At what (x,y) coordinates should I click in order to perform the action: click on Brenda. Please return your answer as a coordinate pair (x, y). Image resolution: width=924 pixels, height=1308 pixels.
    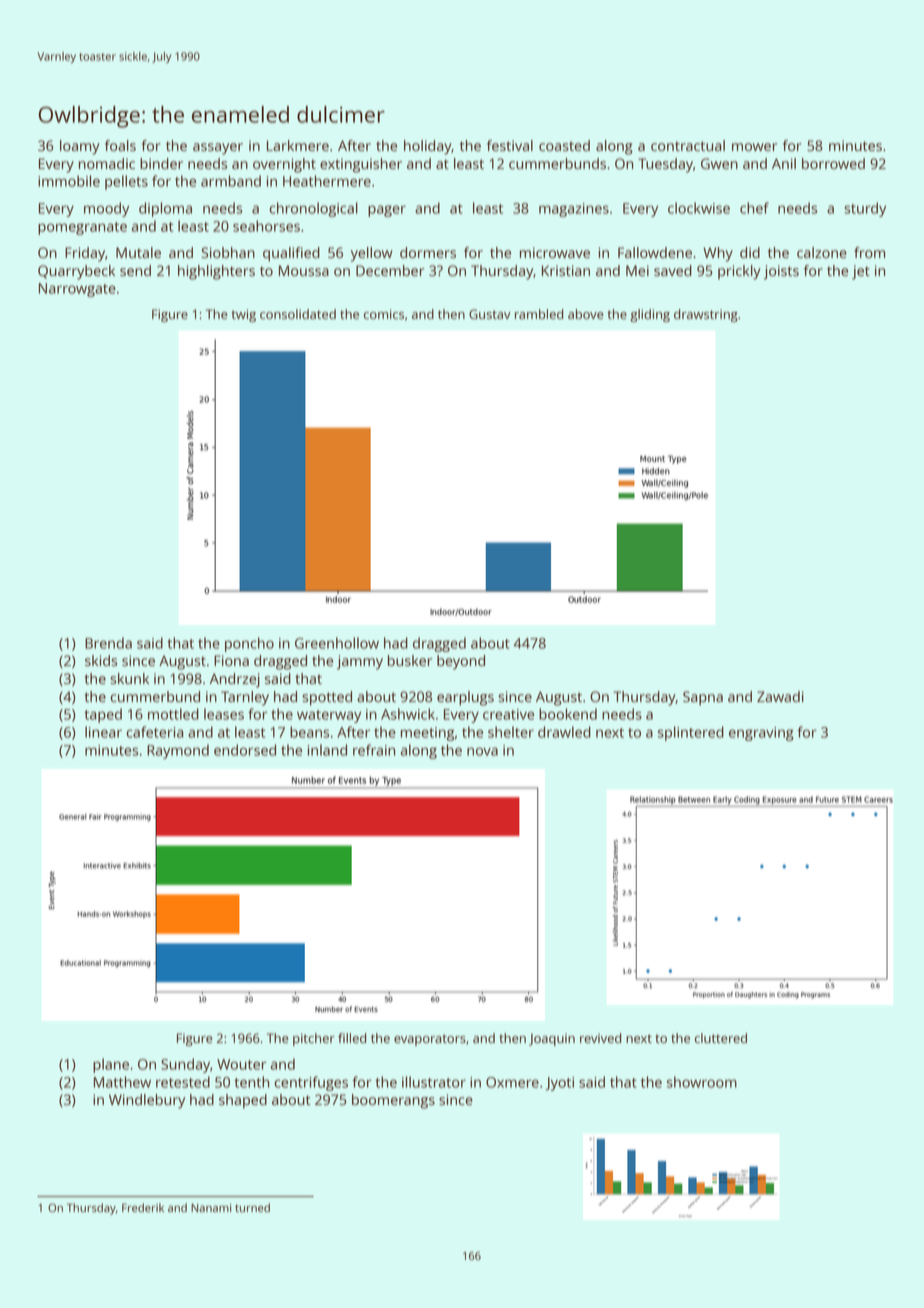
    Looking at the image, I should click on (108, 643).
